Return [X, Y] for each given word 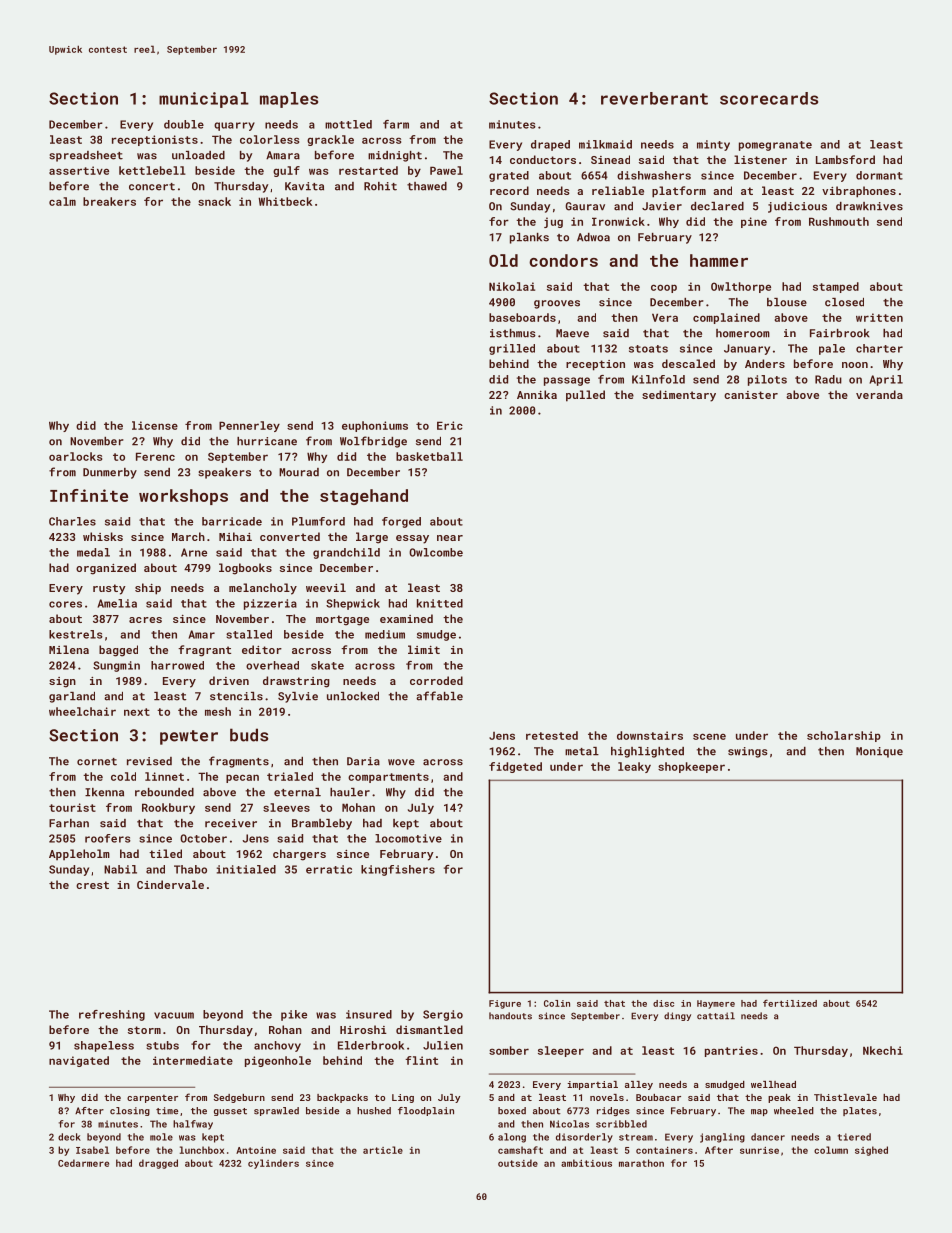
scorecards [769, 98]
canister [751, 395]
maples [289, 100]
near [450, 538]
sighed [871, 1151]
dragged [158, 1164]
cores [65, 604]
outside [518, 1163]
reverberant [654, 98]
